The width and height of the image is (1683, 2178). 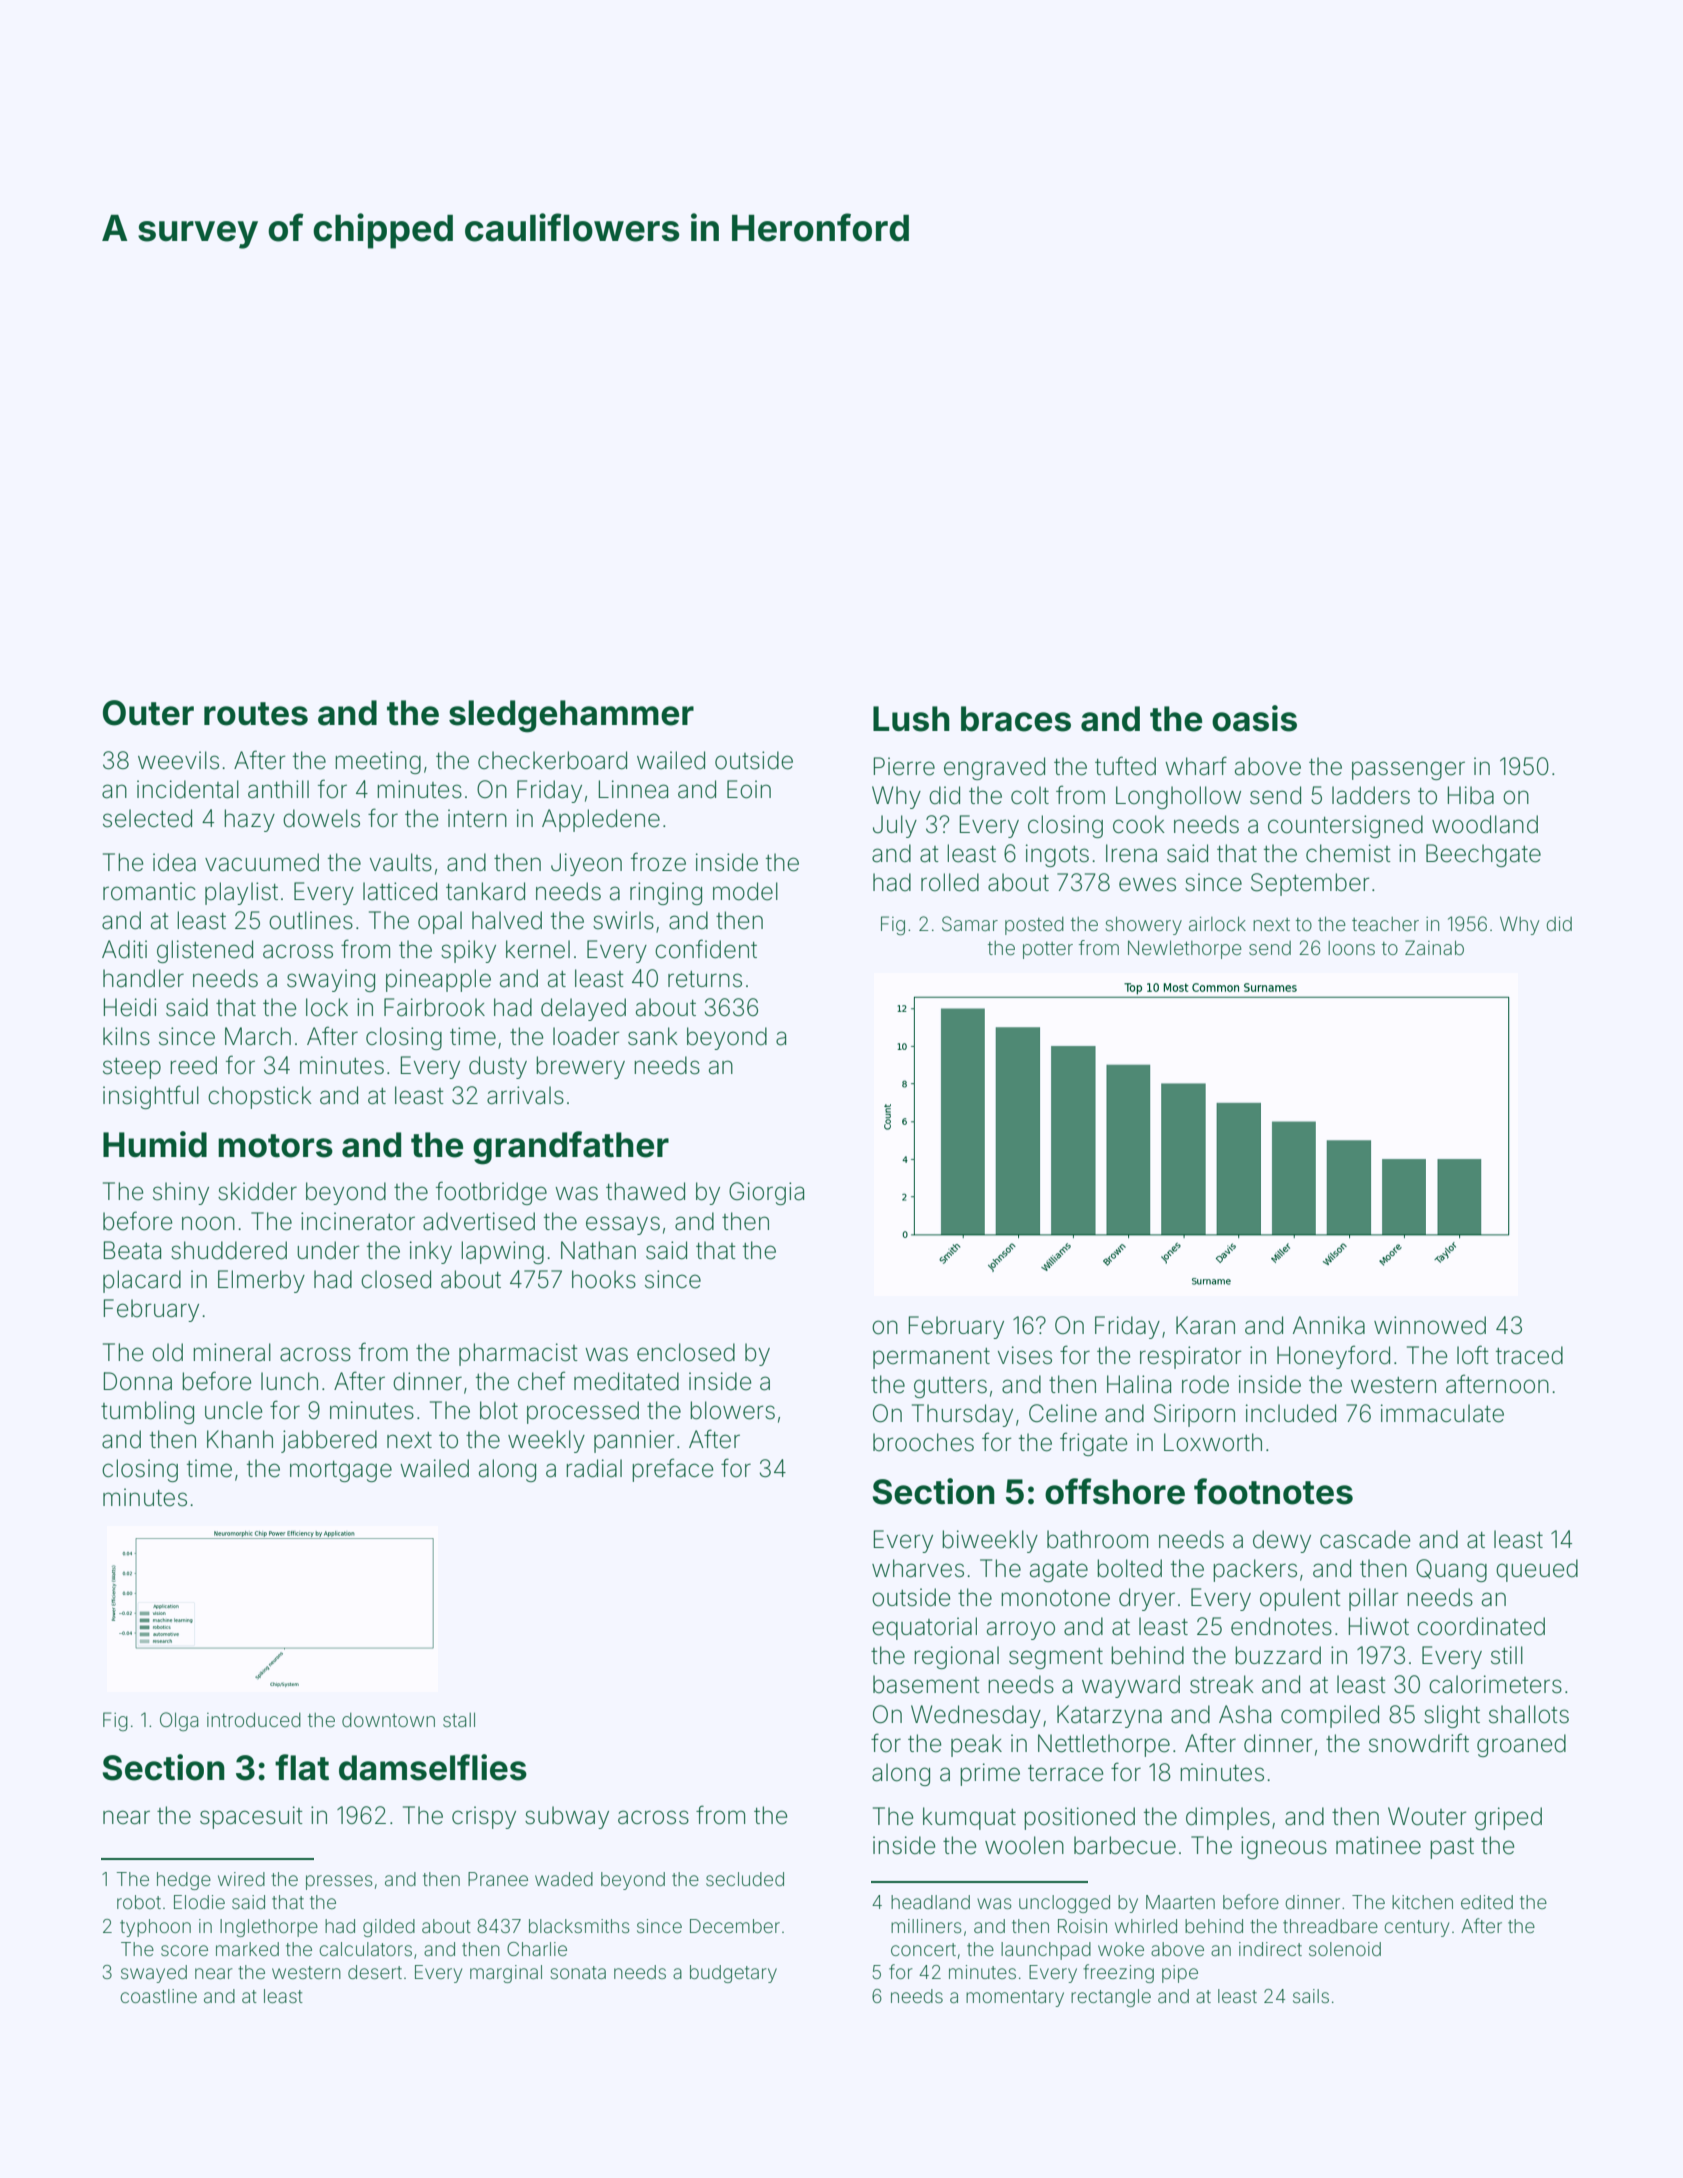 I want to click on inky, so click(x=431, y=1252).
